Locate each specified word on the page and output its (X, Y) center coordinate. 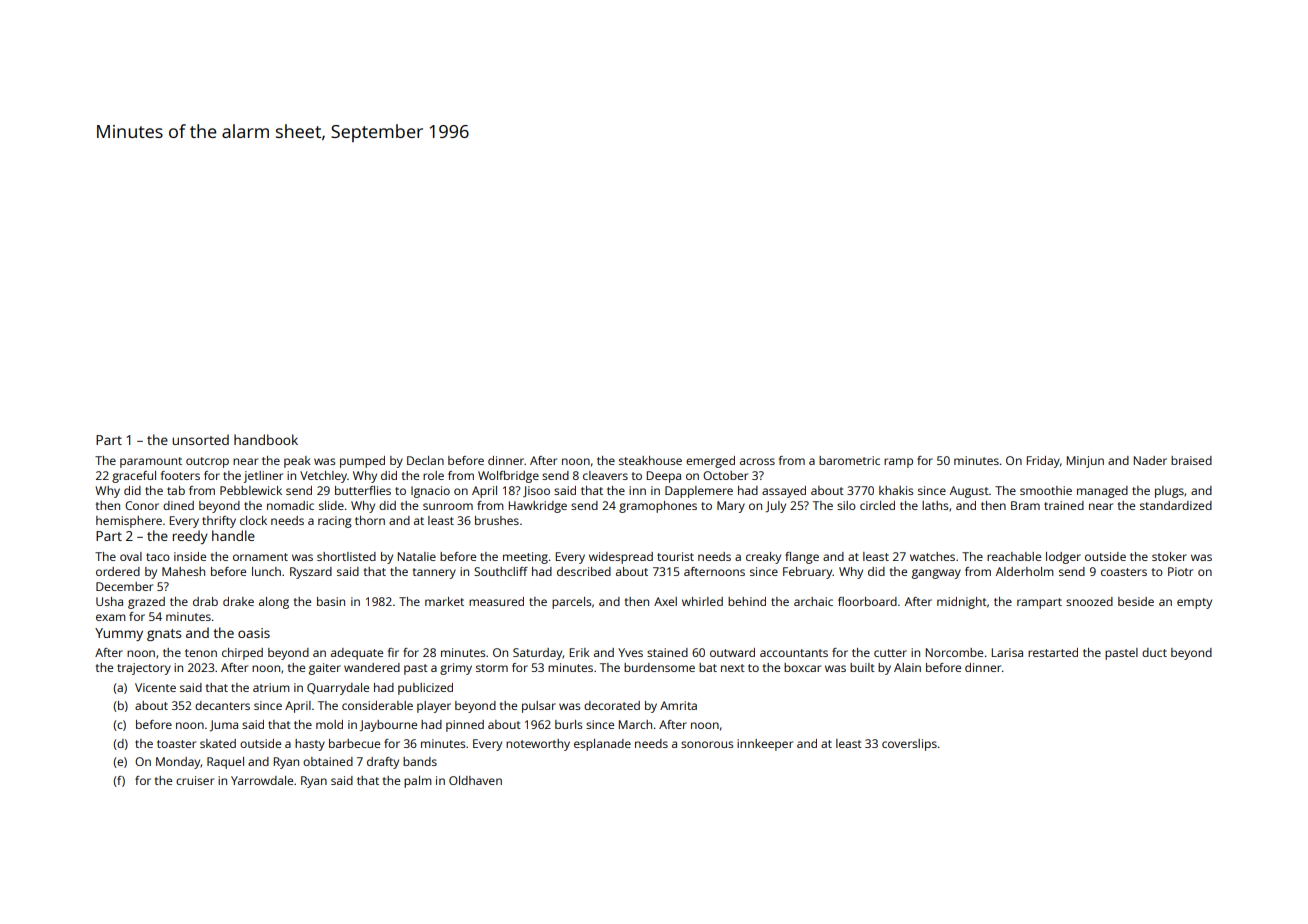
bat (708, 667)
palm (418, 782)
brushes (497, 520)
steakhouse (650, 460)
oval (131, 556)
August (969, 492)
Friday (1043, 462)
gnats (164, 635)
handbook (266, 439)
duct (1154, 652)
